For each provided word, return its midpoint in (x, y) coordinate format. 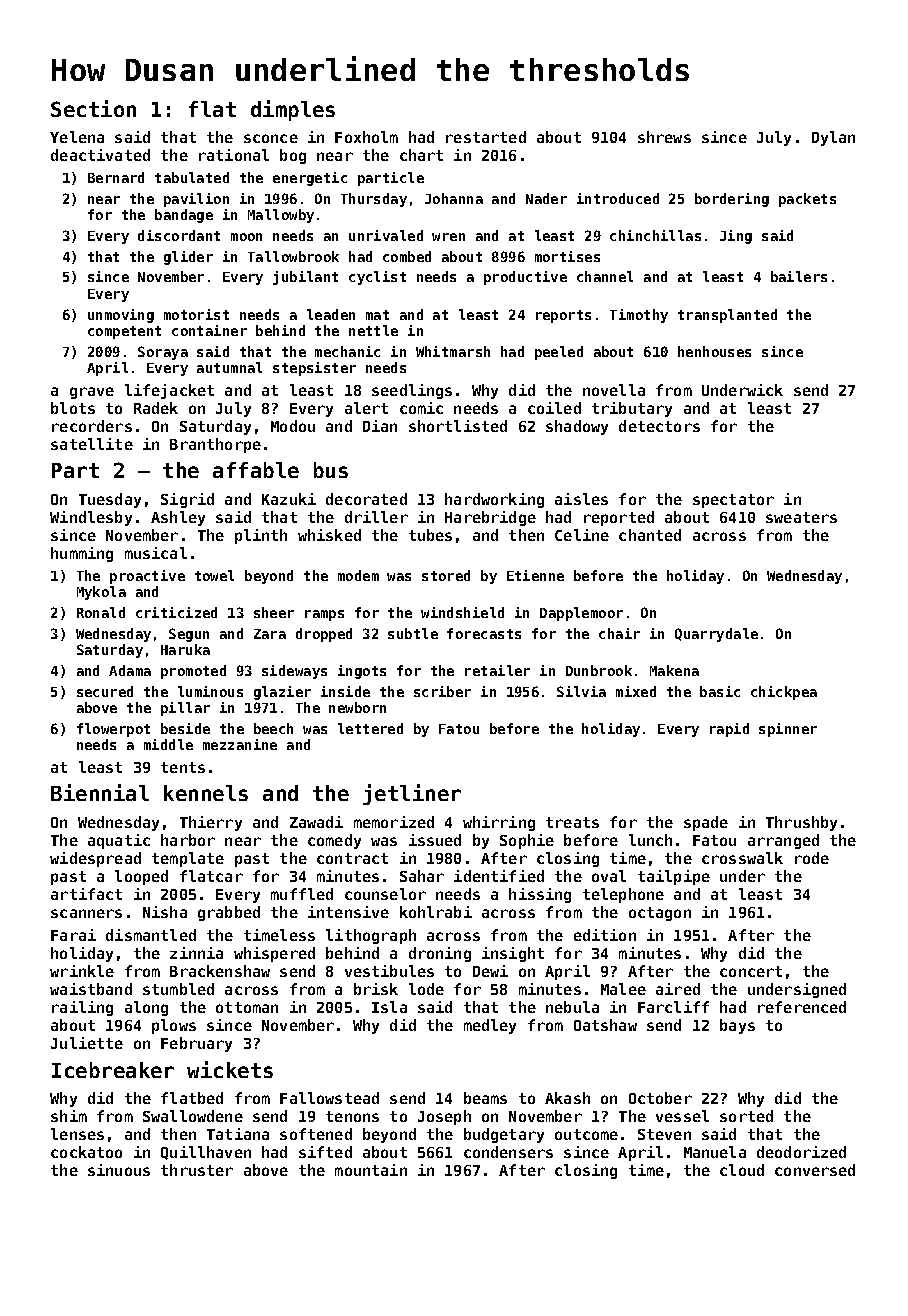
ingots (362, 672)
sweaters (801, 517)
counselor (385, 894)
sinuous (119, 1170)
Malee (623, 989)
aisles (581, 499)
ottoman (247, 1007)
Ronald (101, 612)
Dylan (833, 138)
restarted (486, 137)
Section (93, 108)
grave (92, 393)
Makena (674, 670)
